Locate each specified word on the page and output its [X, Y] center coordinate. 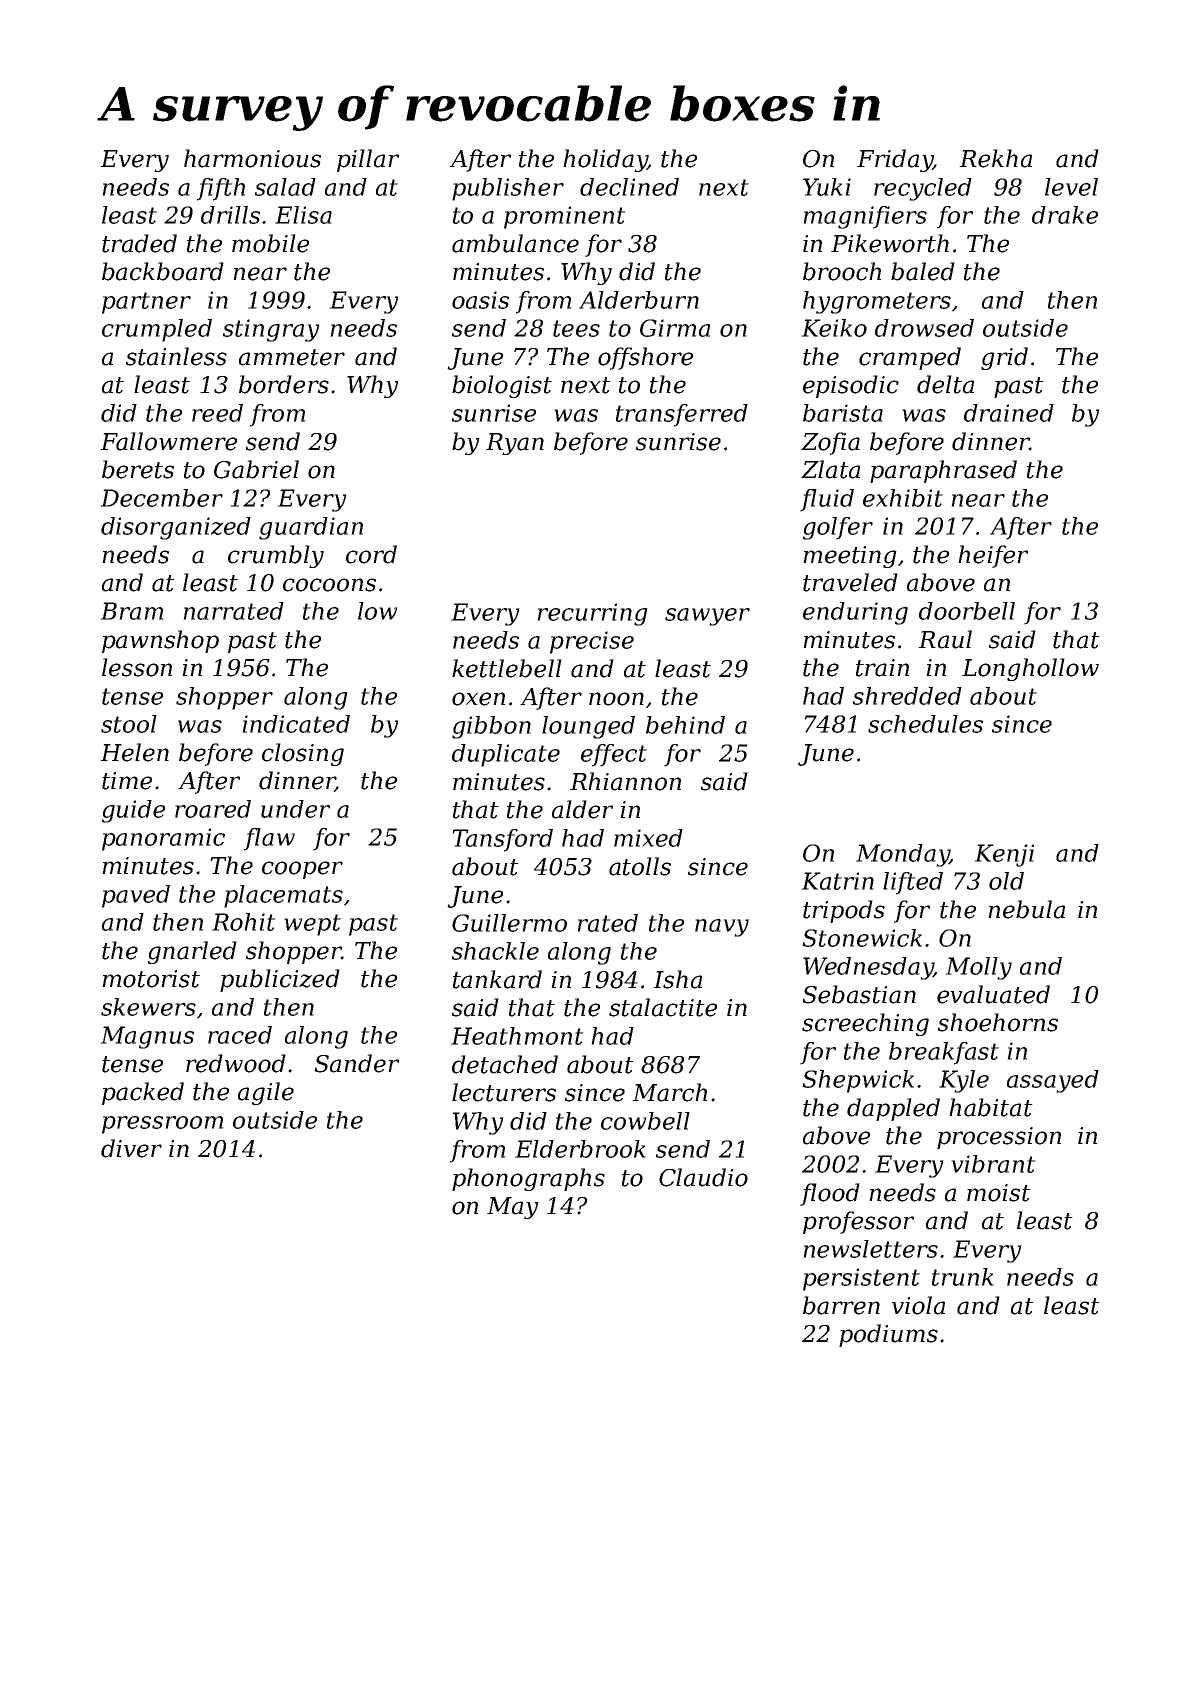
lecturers [504, 1092]
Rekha [995, 158]
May [513, 1208]
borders [284, 384]
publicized [280, 980]
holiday [605, 160]
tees [576, 328]
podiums [888, 1335]
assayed [1053, 1081]
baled [923, 271]
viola [918, 1305]
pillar [368, 160]
